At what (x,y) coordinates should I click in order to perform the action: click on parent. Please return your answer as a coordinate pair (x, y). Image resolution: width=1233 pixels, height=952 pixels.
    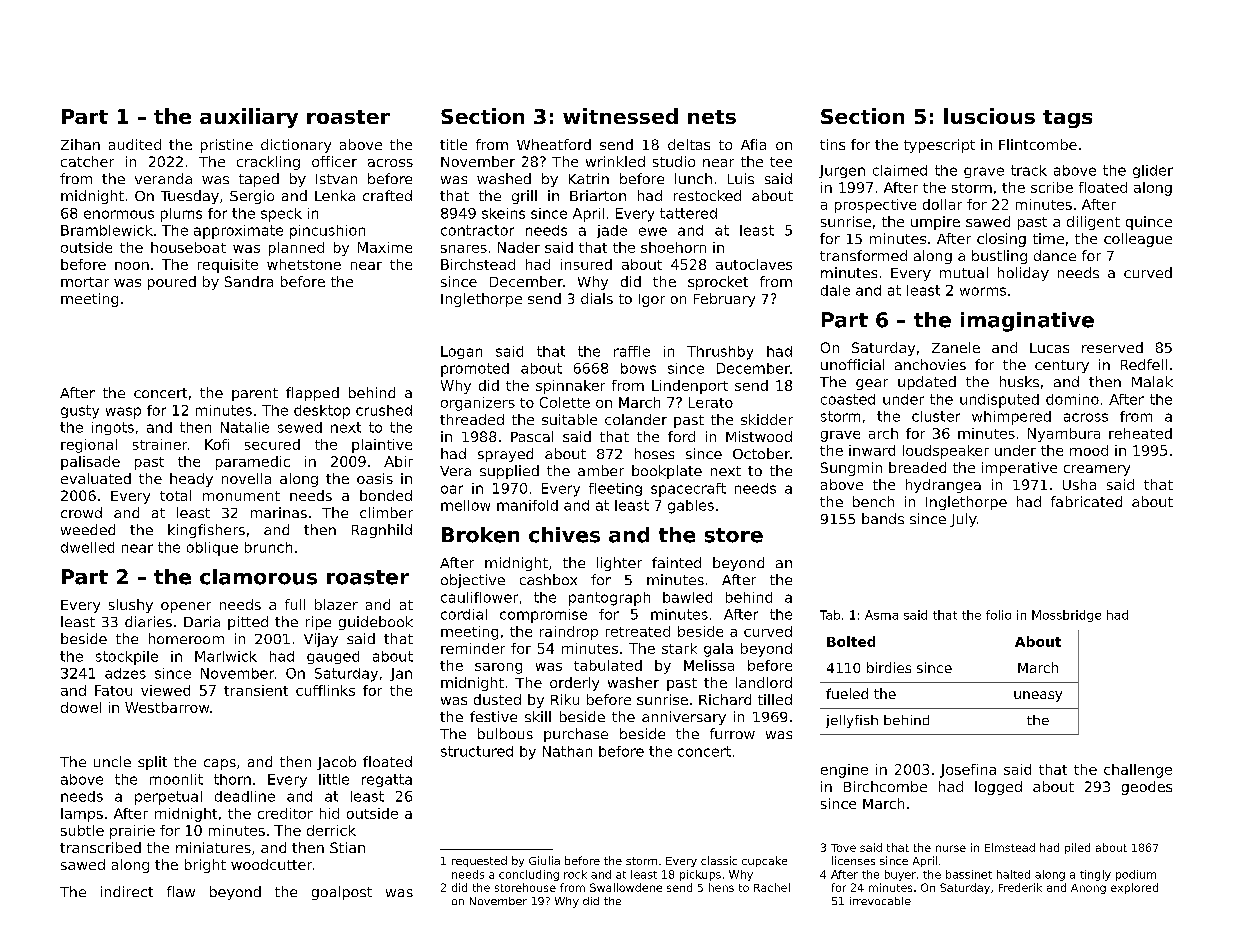
    Looking at the image, I should click on (255, 394).
